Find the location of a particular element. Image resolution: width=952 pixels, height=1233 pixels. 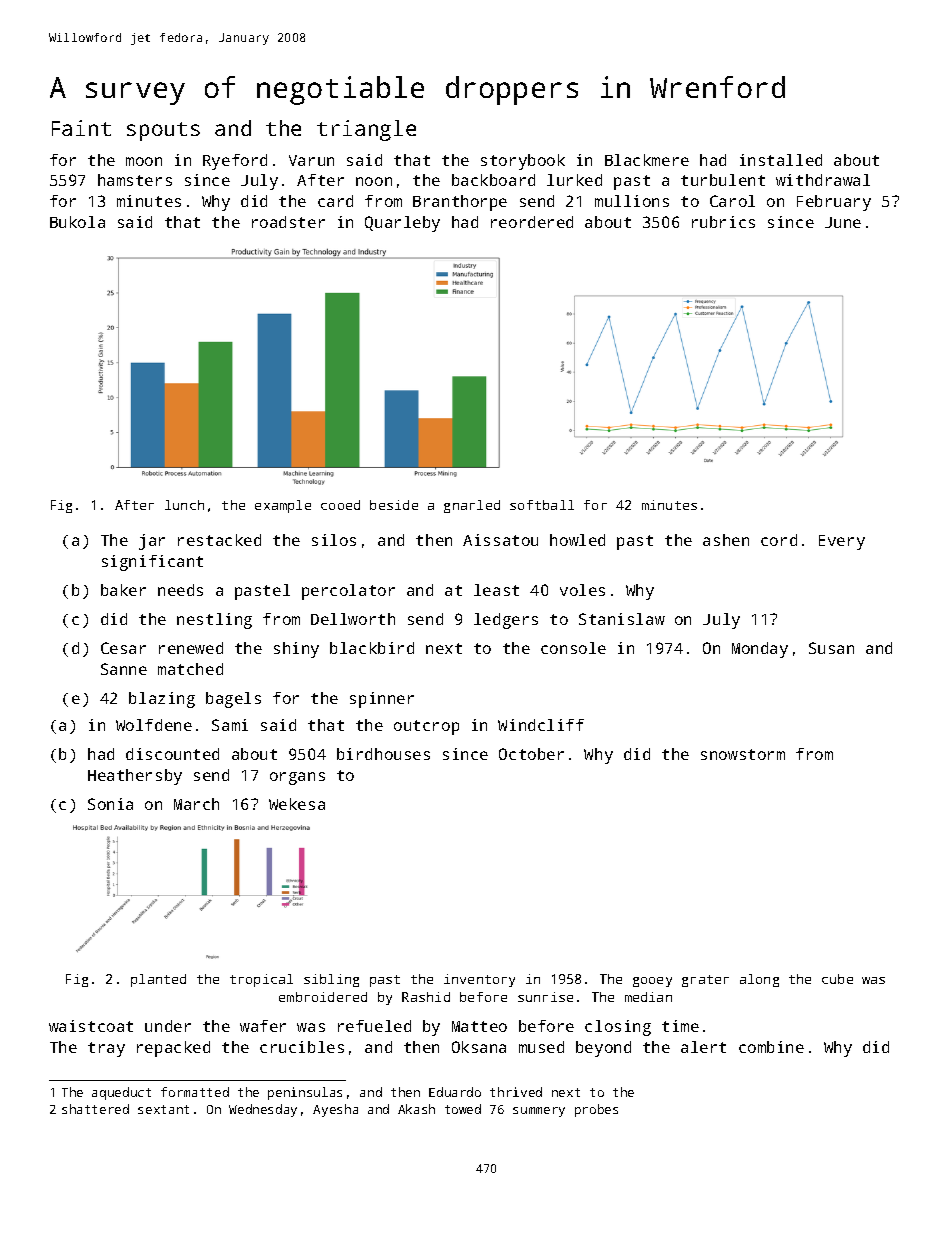

storybook is located at coordinates (523, 162).
